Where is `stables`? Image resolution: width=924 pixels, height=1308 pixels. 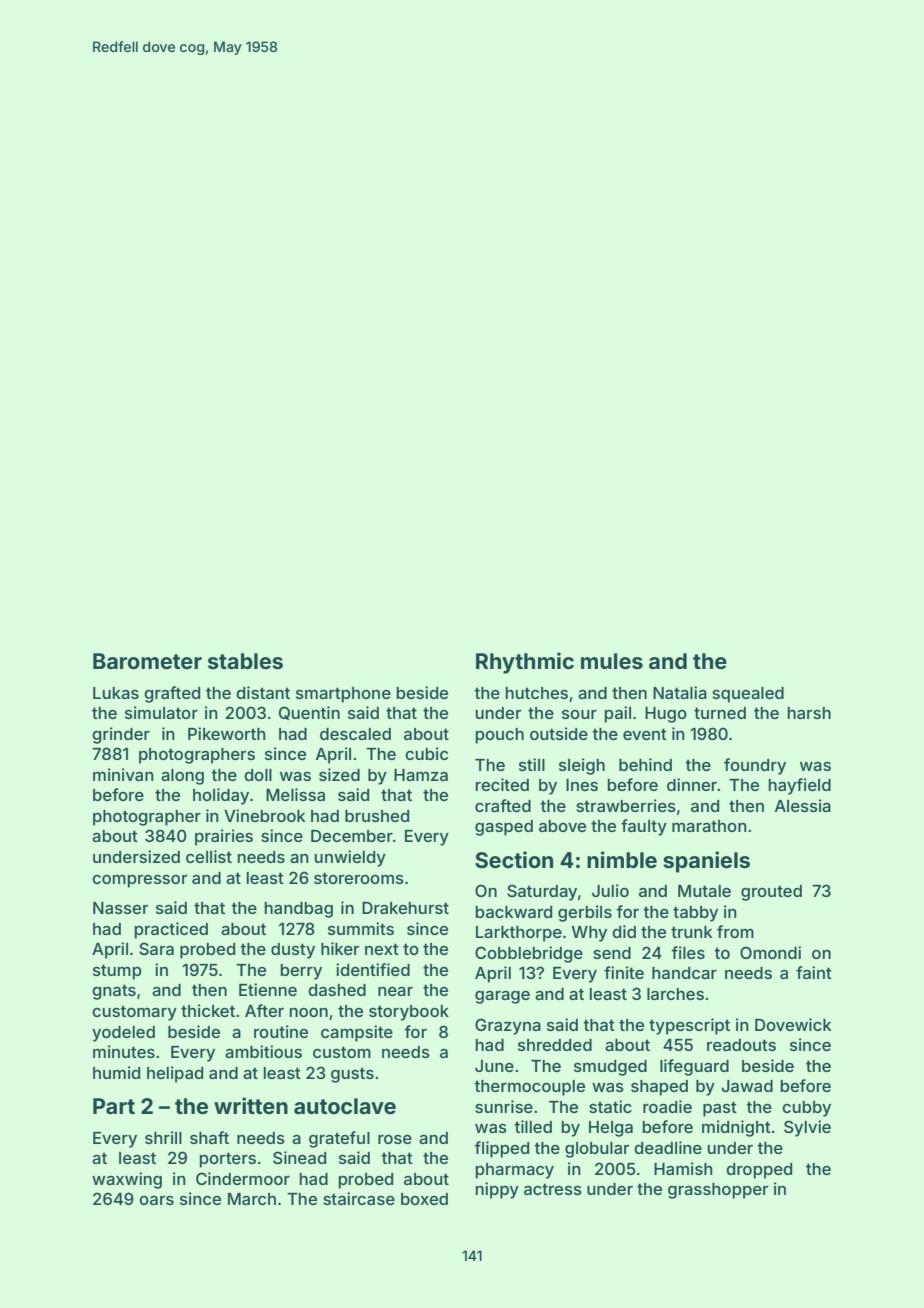 stables is located at coordinates (245, 661).
